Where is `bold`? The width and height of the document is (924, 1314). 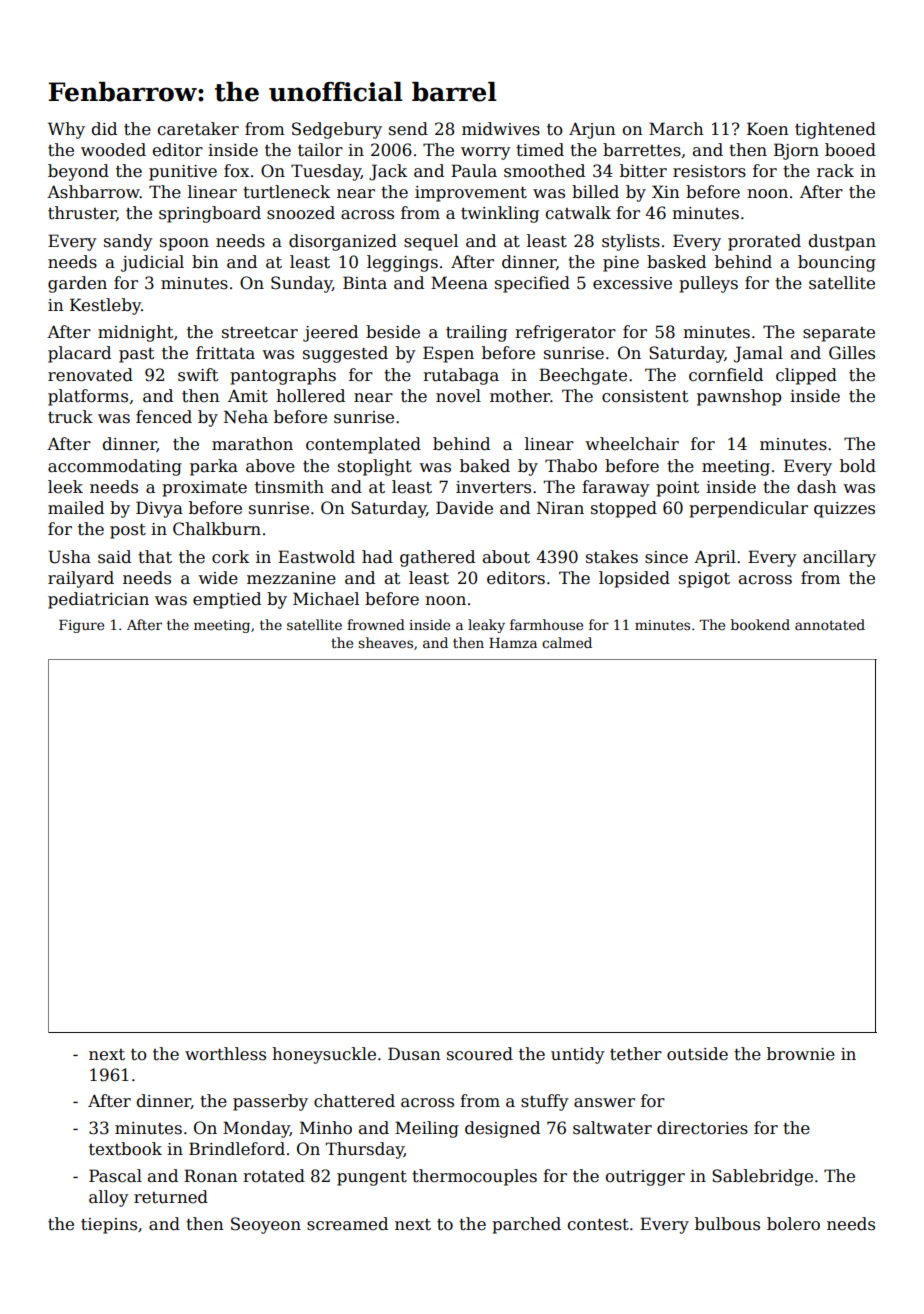 bold is located at coordinates (858, 466).
